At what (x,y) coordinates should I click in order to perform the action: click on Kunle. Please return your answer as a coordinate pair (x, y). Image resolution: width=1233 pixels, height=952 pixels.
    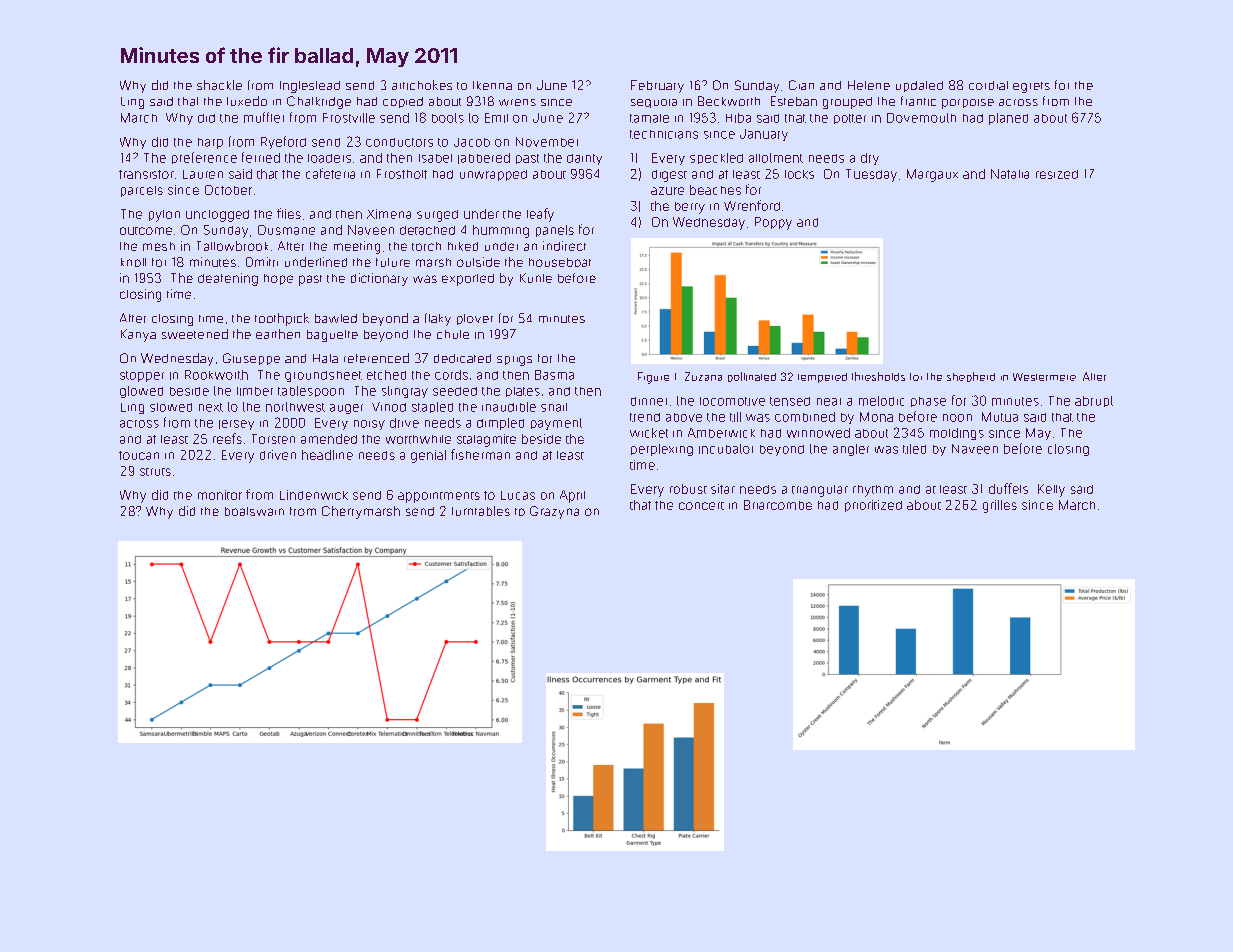
    Looking at the image, I should click on (536, 278).
